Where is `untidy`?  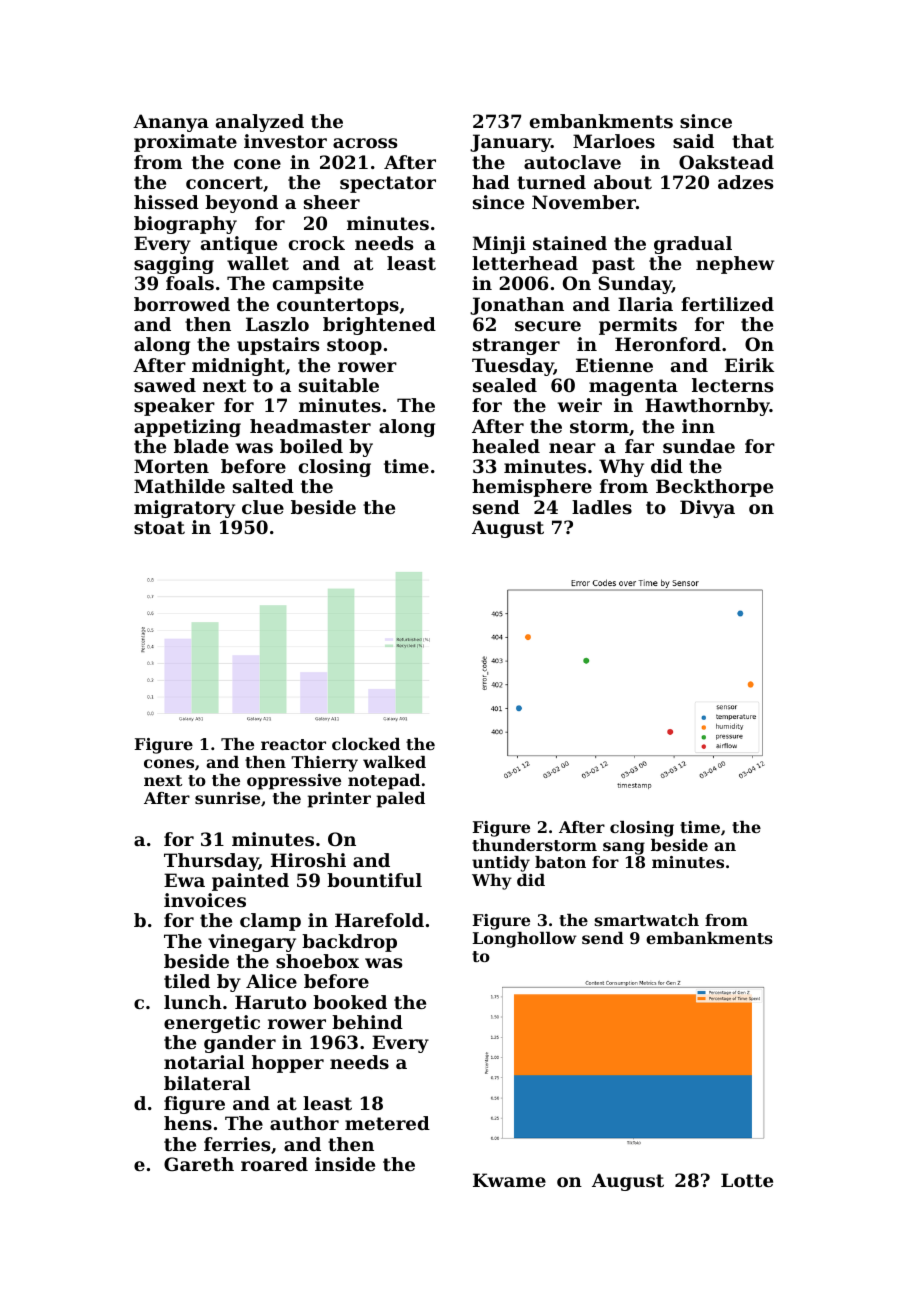 untidy is located at coordinates (501, 864).
